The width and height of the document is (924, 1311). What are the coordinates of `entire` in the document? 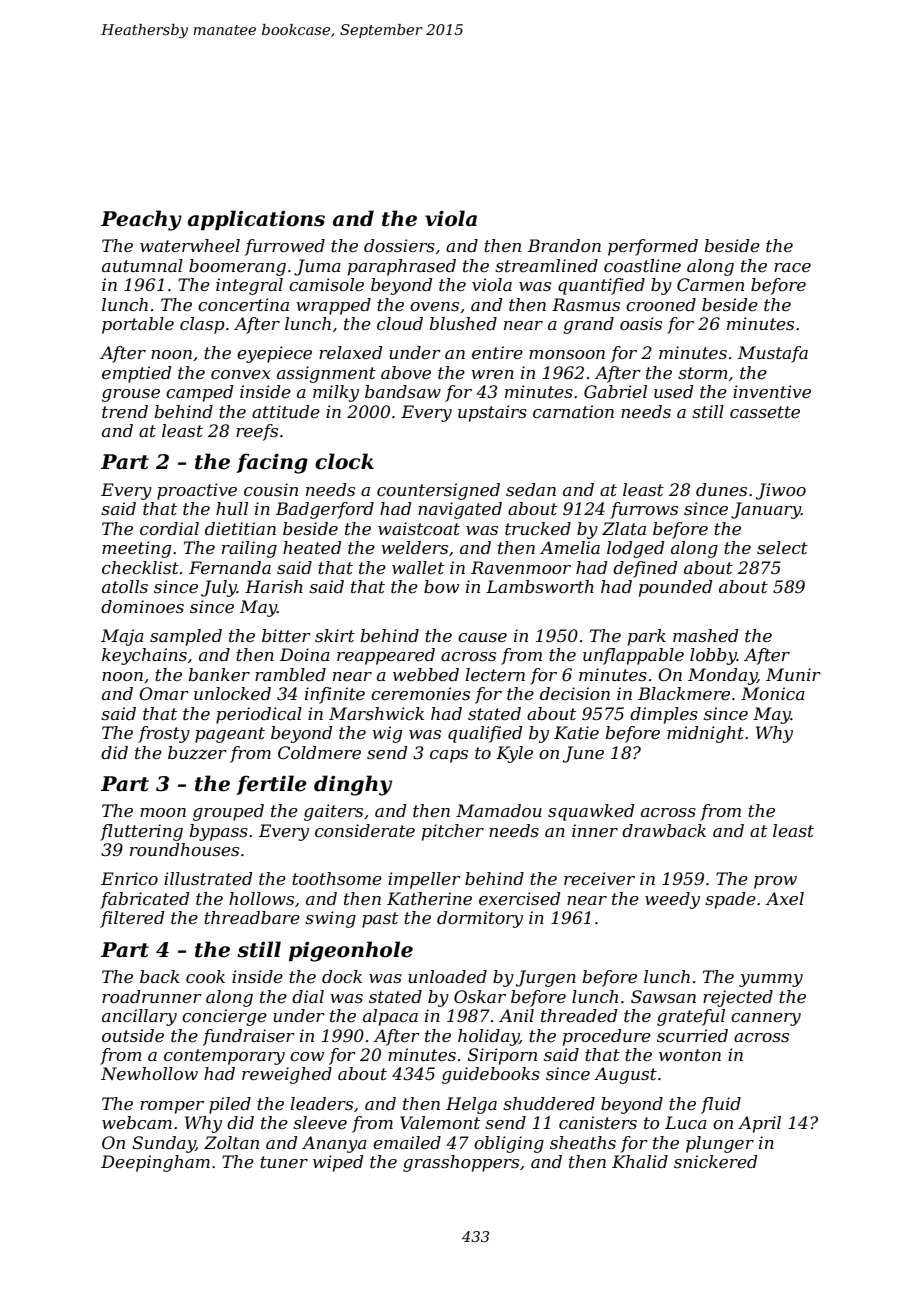 It's located at (497, 352).
